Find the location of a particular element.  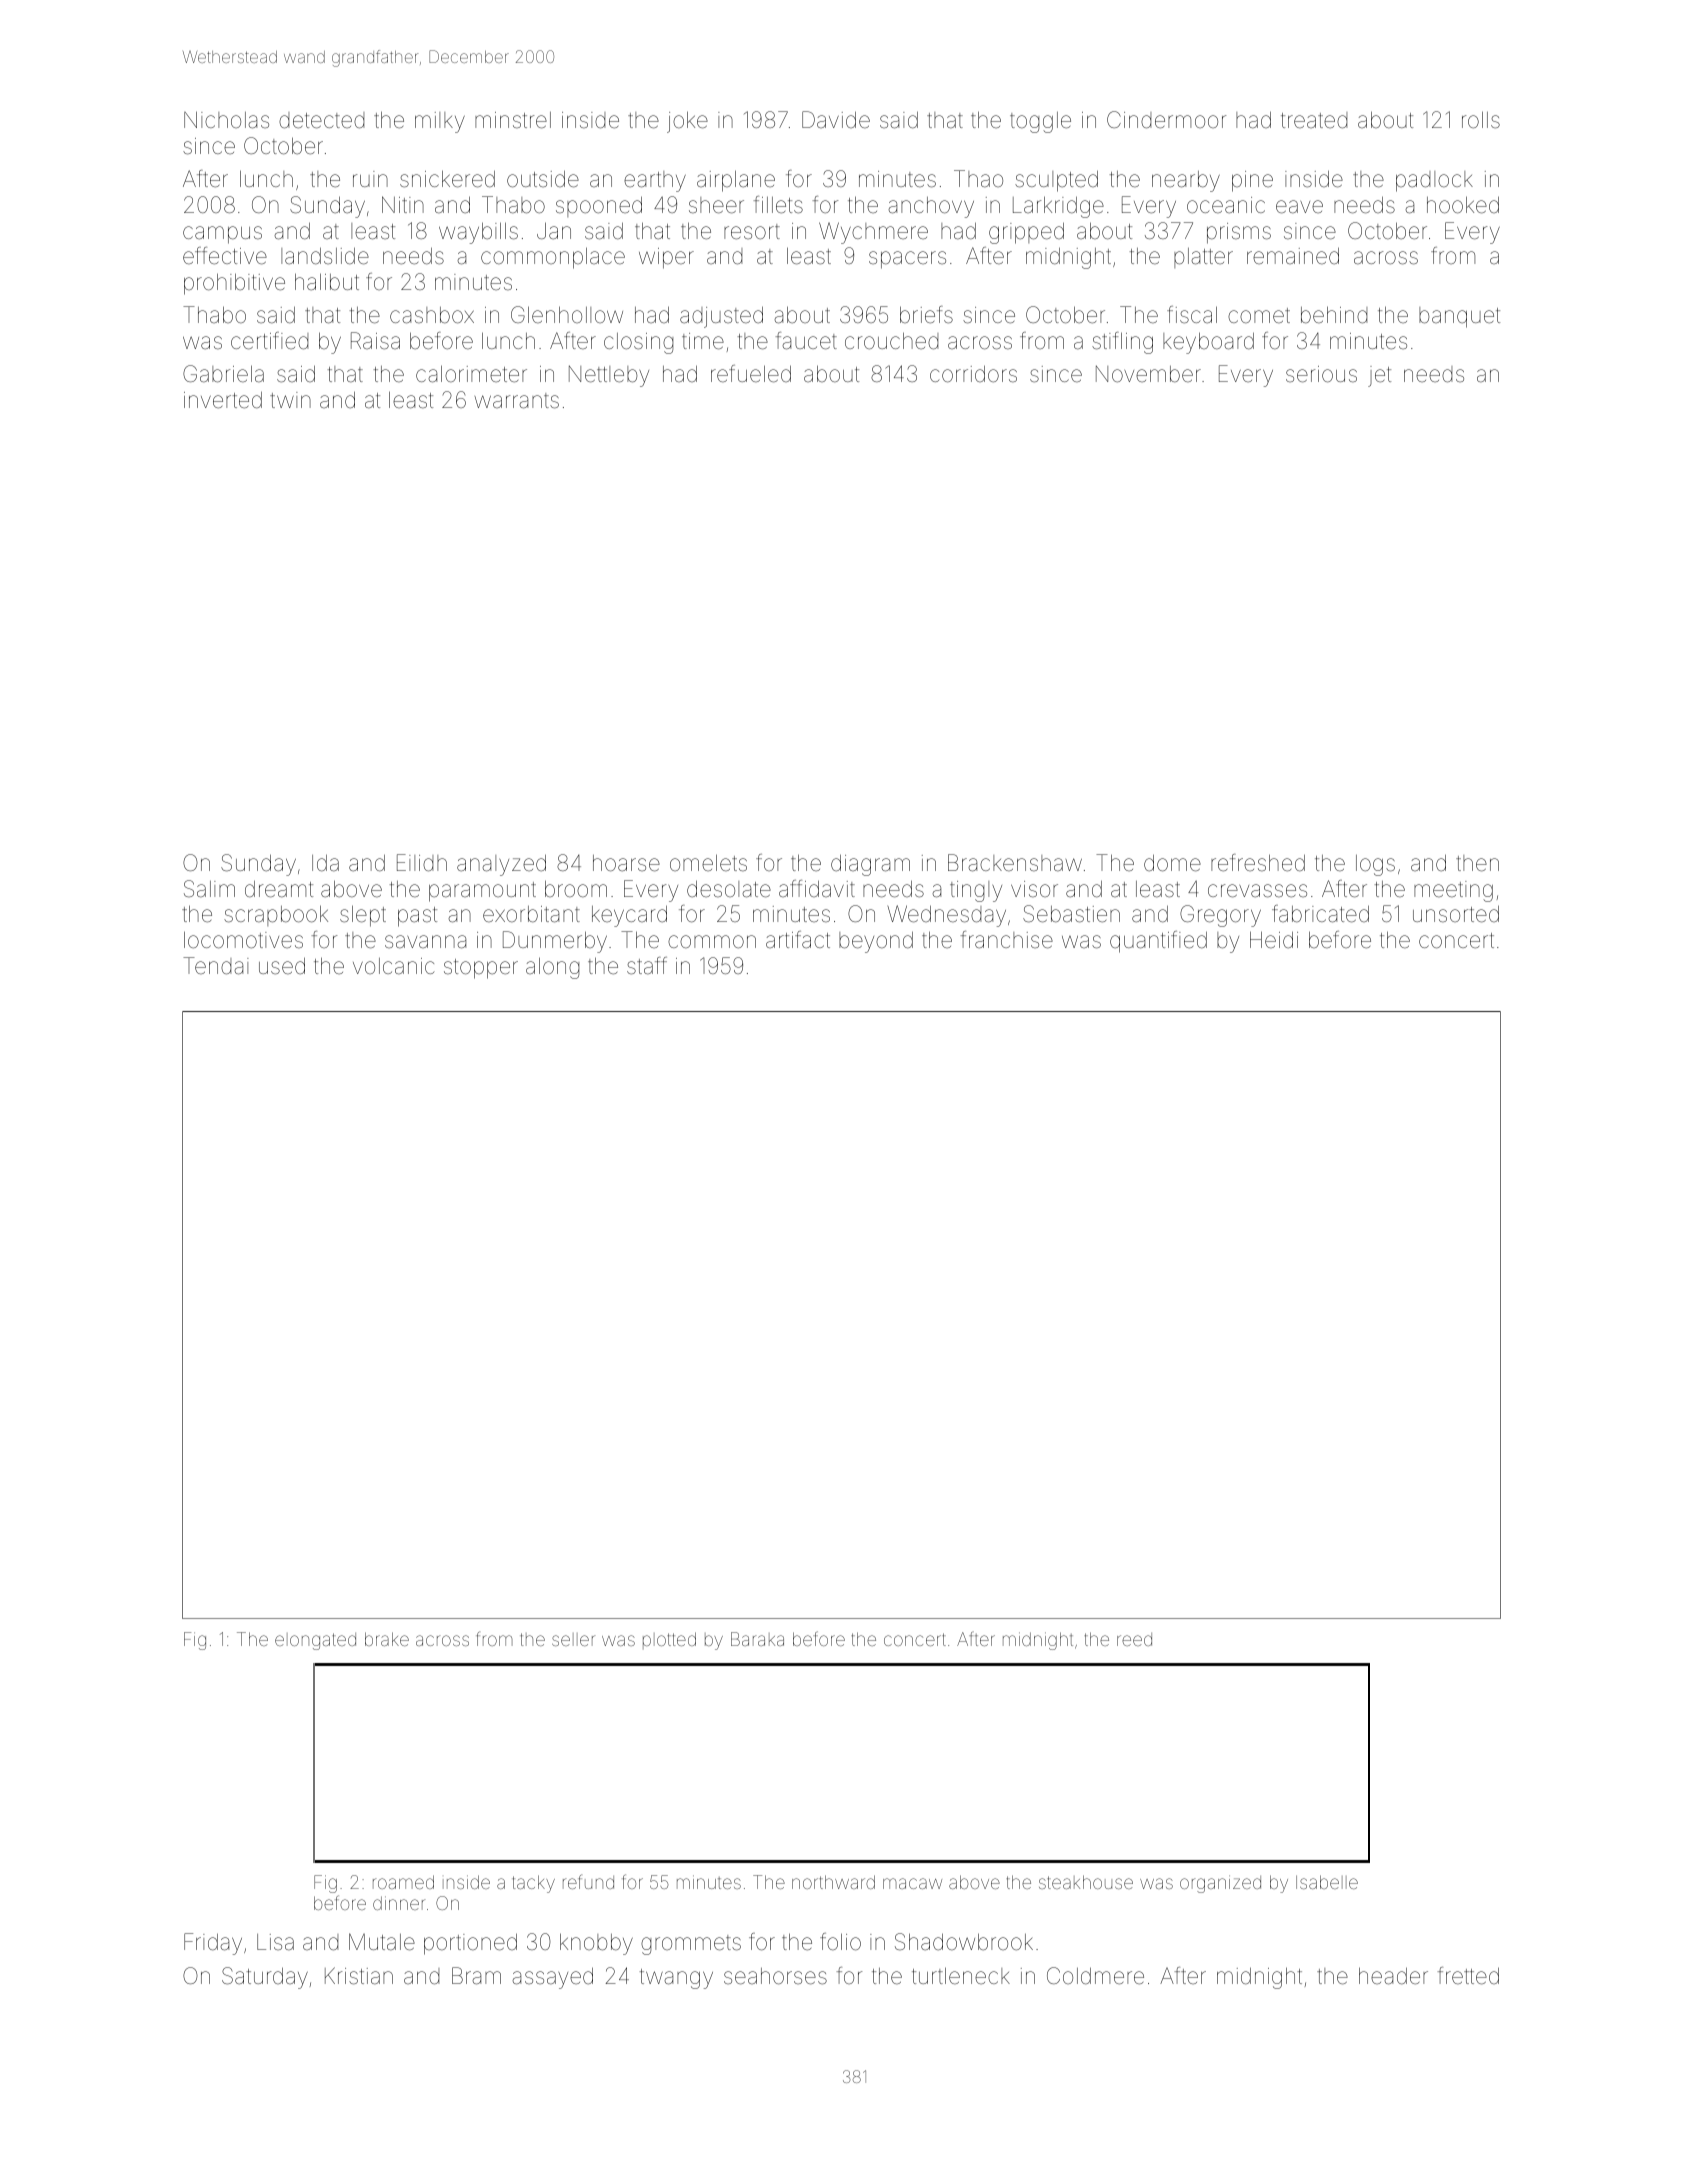

logs is located at coordinates (1375, 865).
